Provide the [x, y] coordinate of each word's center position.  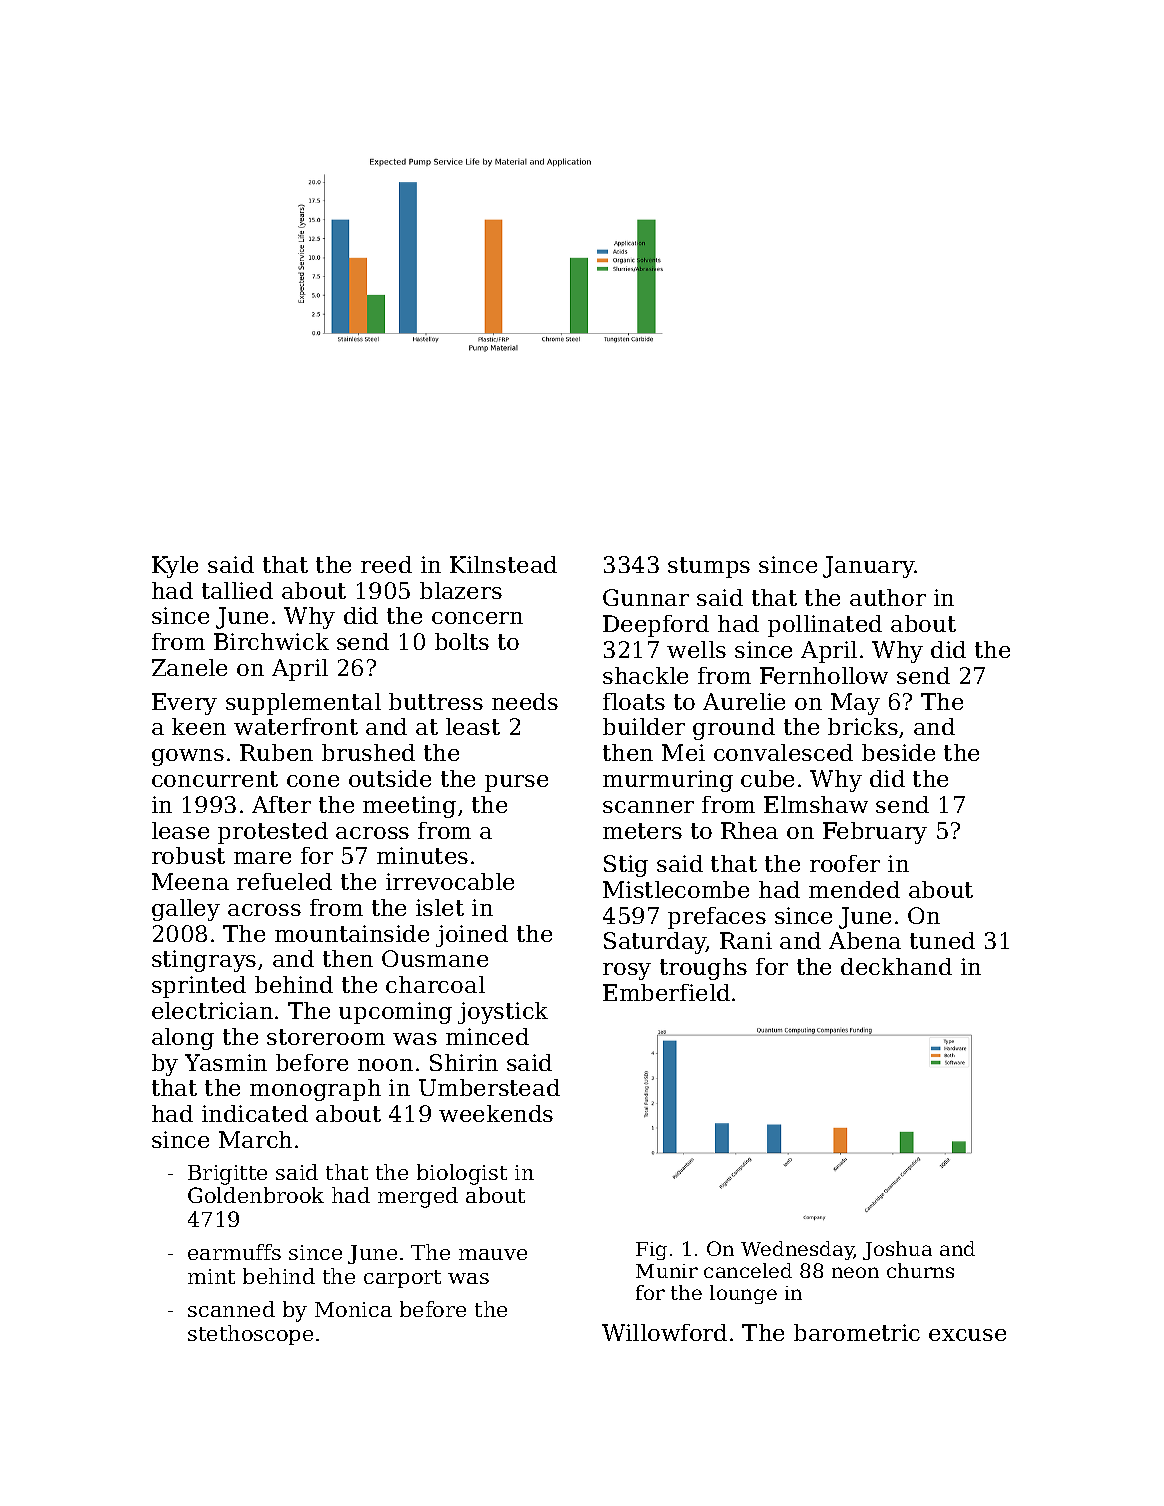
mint [211, 1276]
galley [186, 910]
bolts [462, 641]
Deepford [656, 626]
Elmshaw [816, 804]
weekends [496, 1113]
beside [898, 752]
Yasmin [226, 1062]
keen [199, 726]
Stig [626, 866]
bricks [863, 726]
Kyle [175, 567]
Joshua [897, 1250]
